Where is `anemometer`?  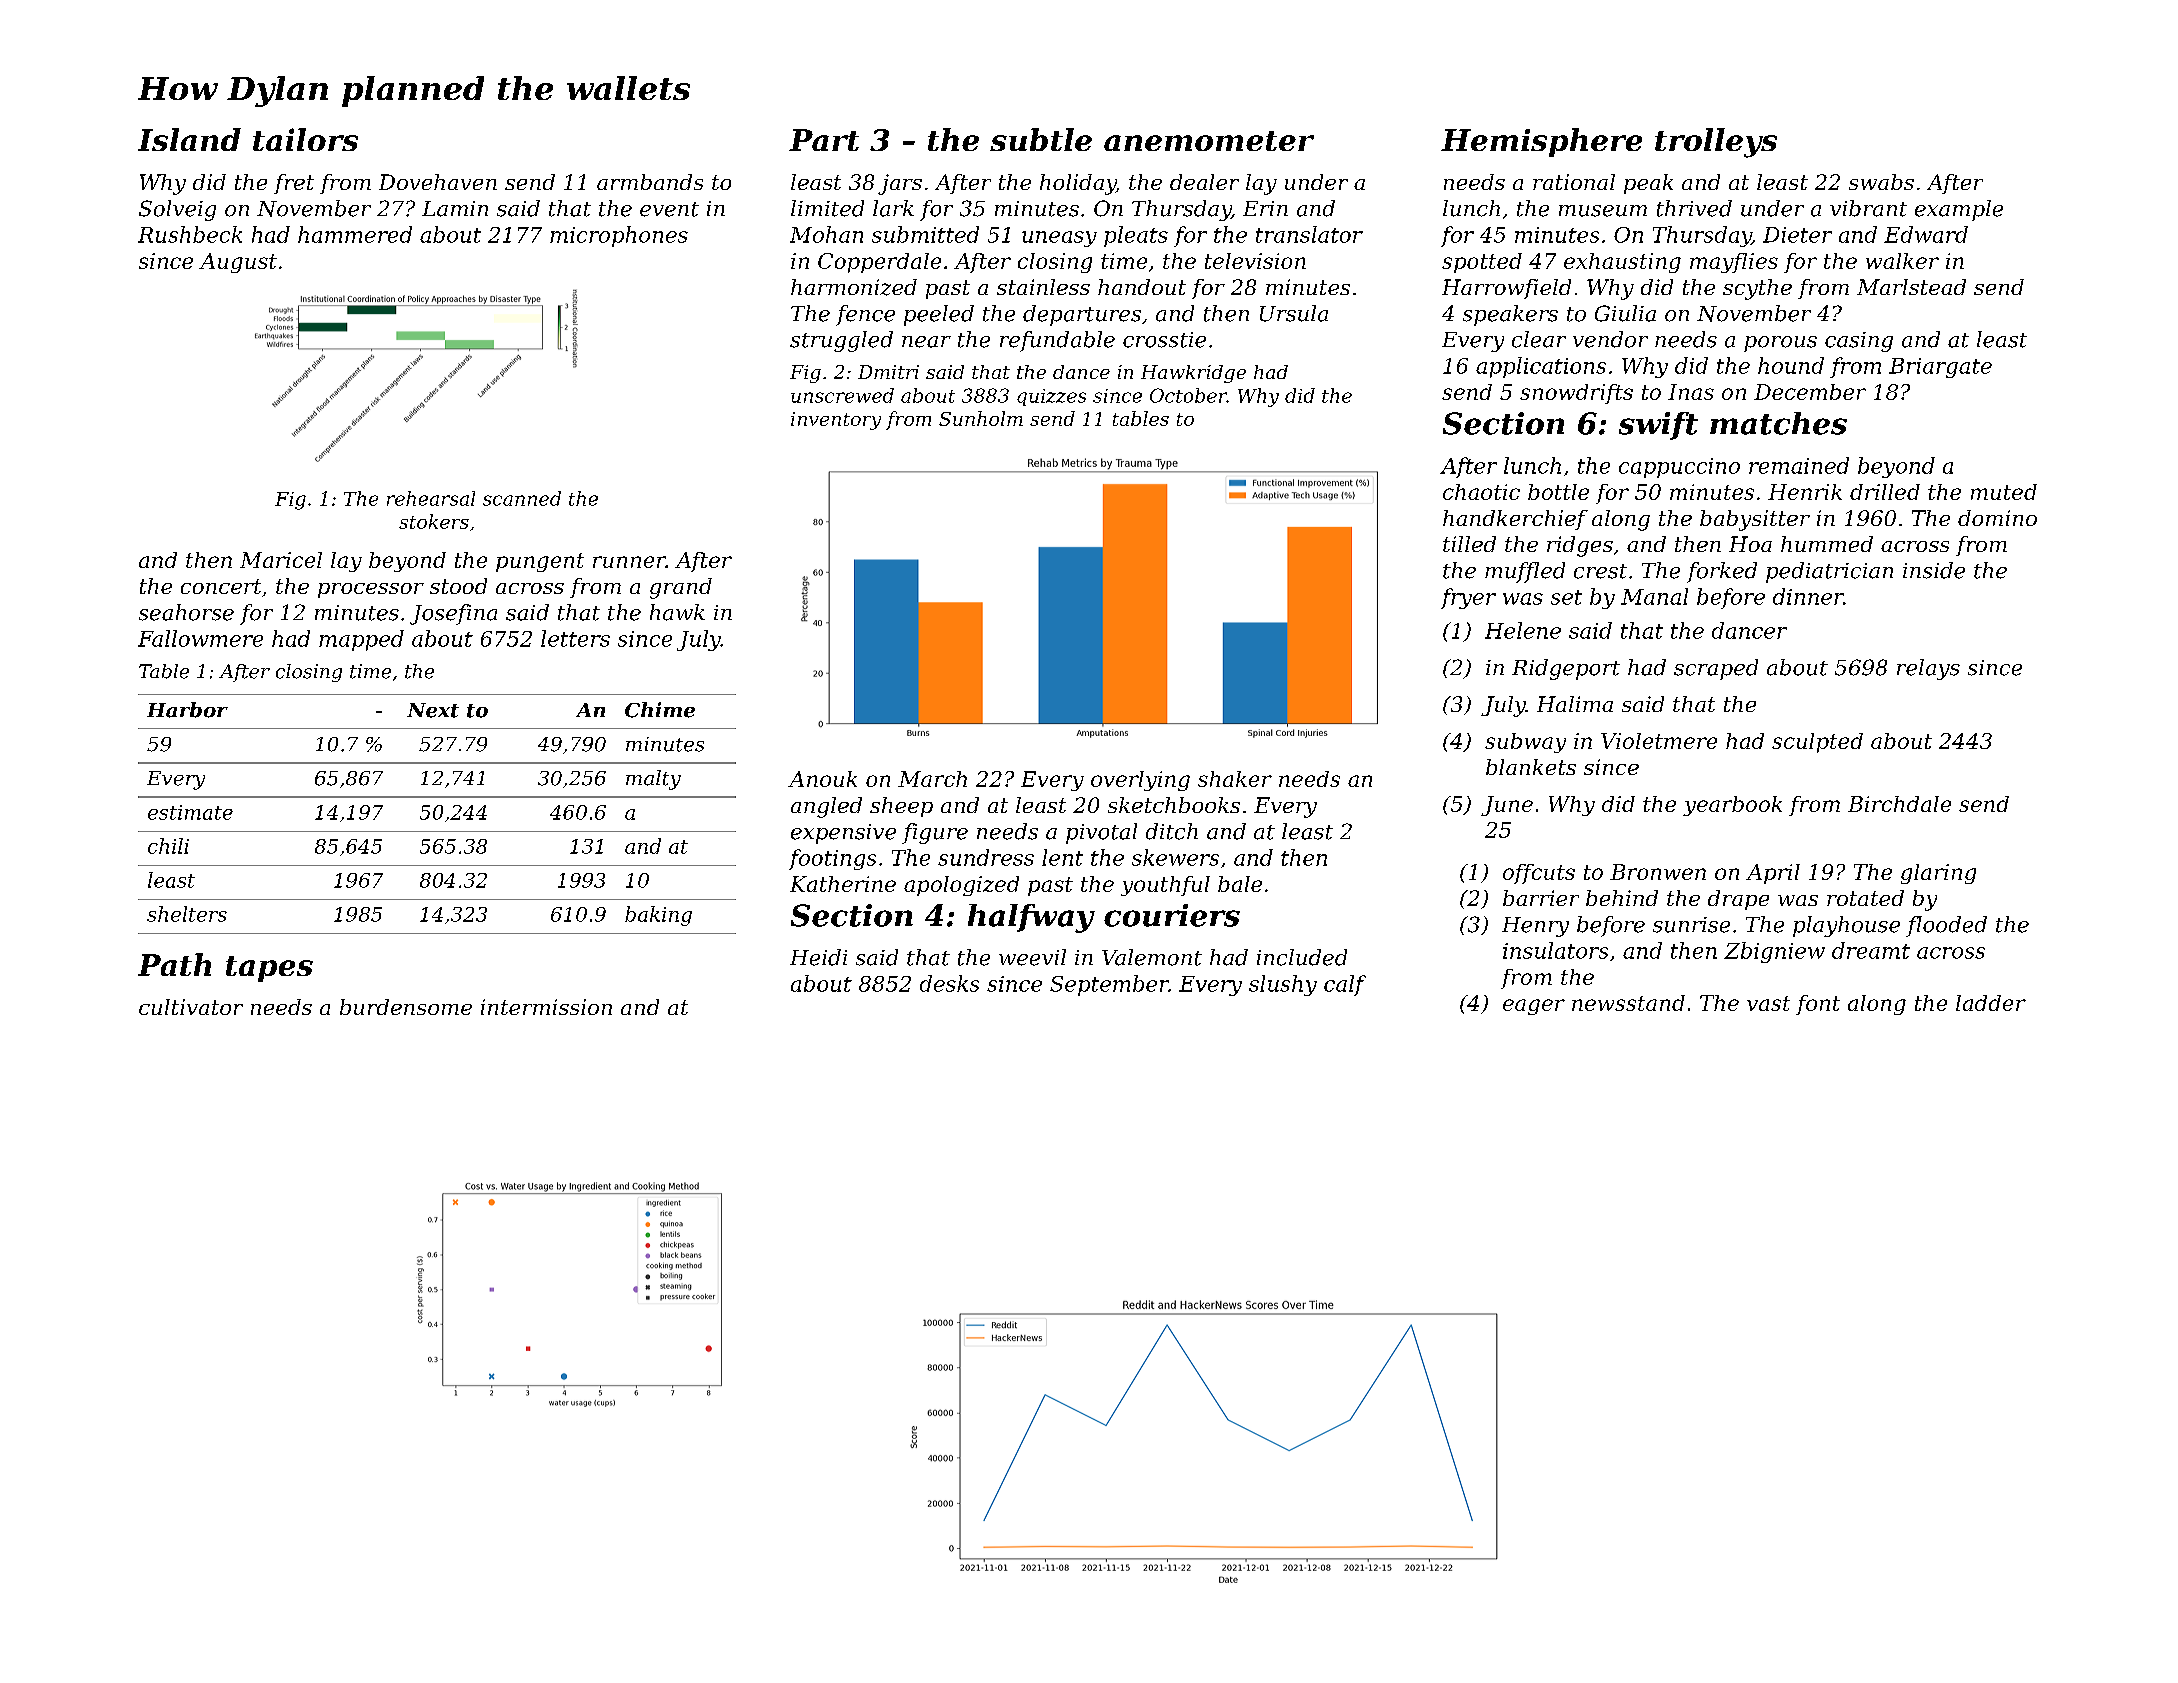 anemometer is located at coordinates (1209, 141).
